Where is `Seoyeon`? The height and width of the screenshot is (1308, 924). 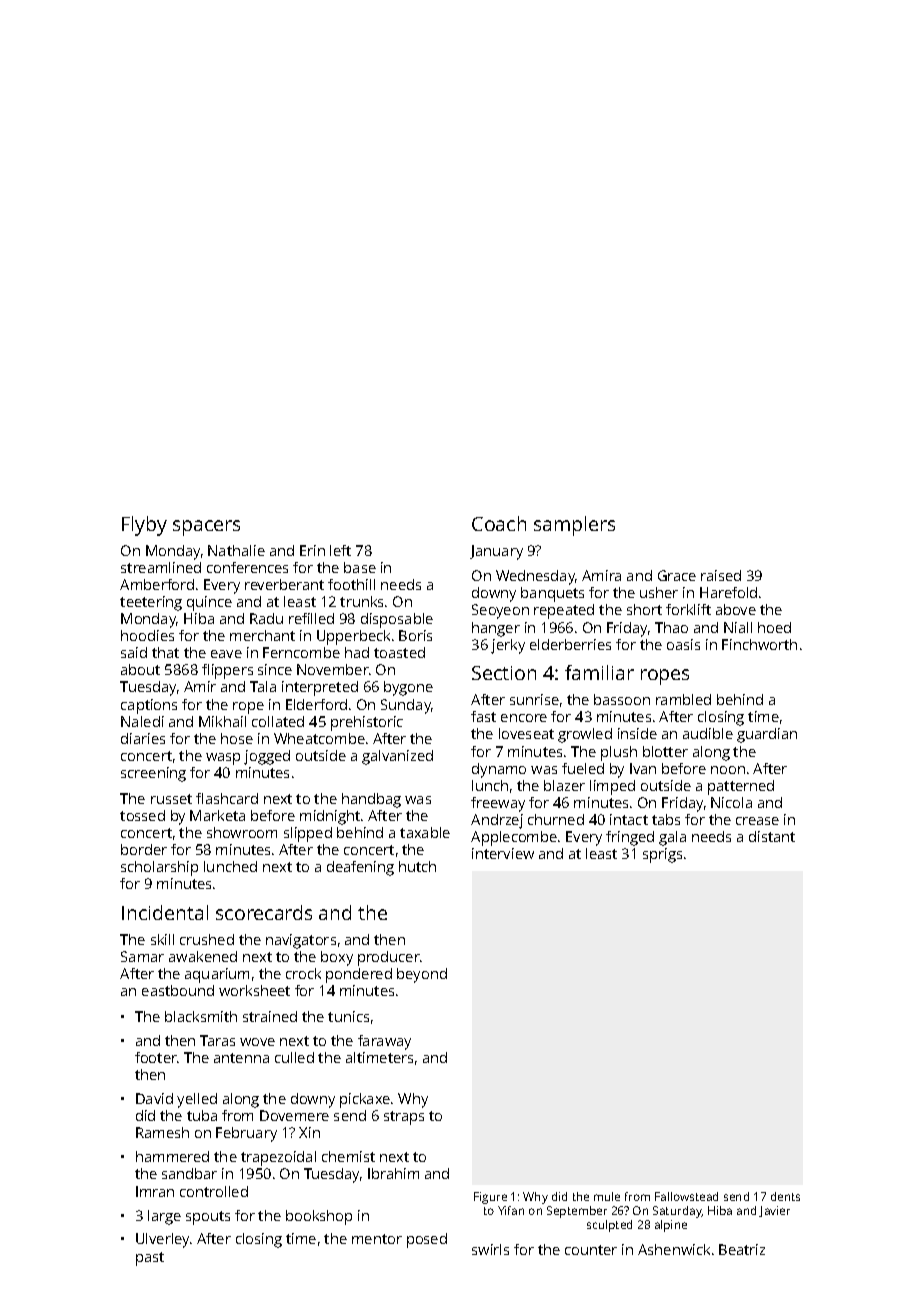 Seoyeon is located at coordinates (500, 611).
